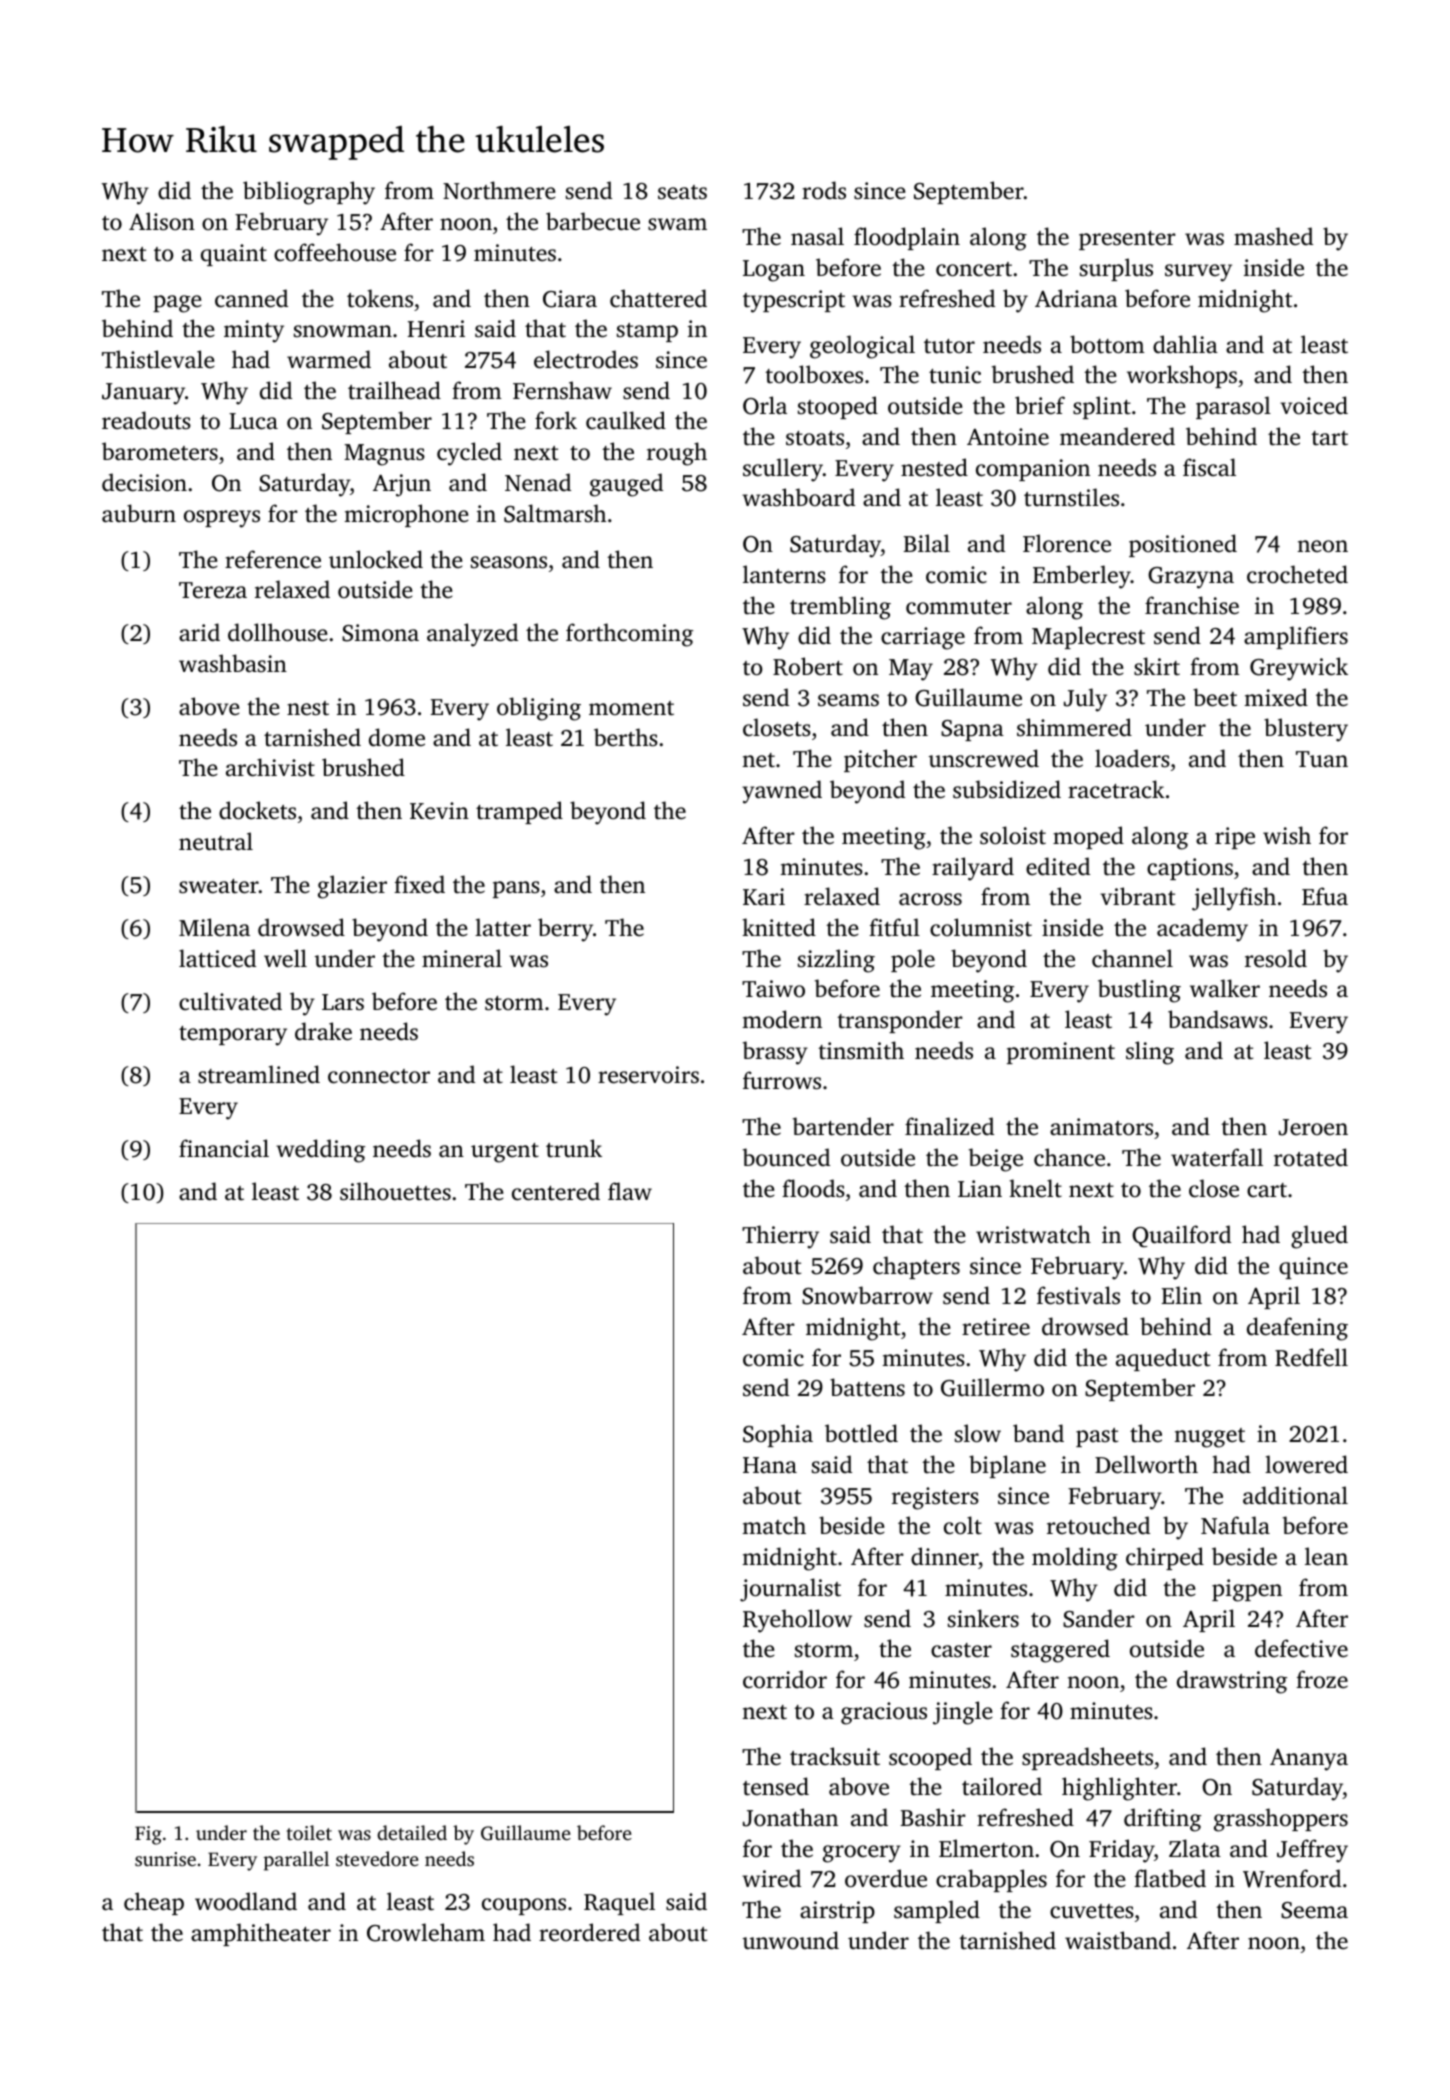 The width and height of the screenshot is (1450, 2100). What do you see at coordinates (139, 513) in the screenshot?
I see `auburn` at bounding box center [139, 513].
